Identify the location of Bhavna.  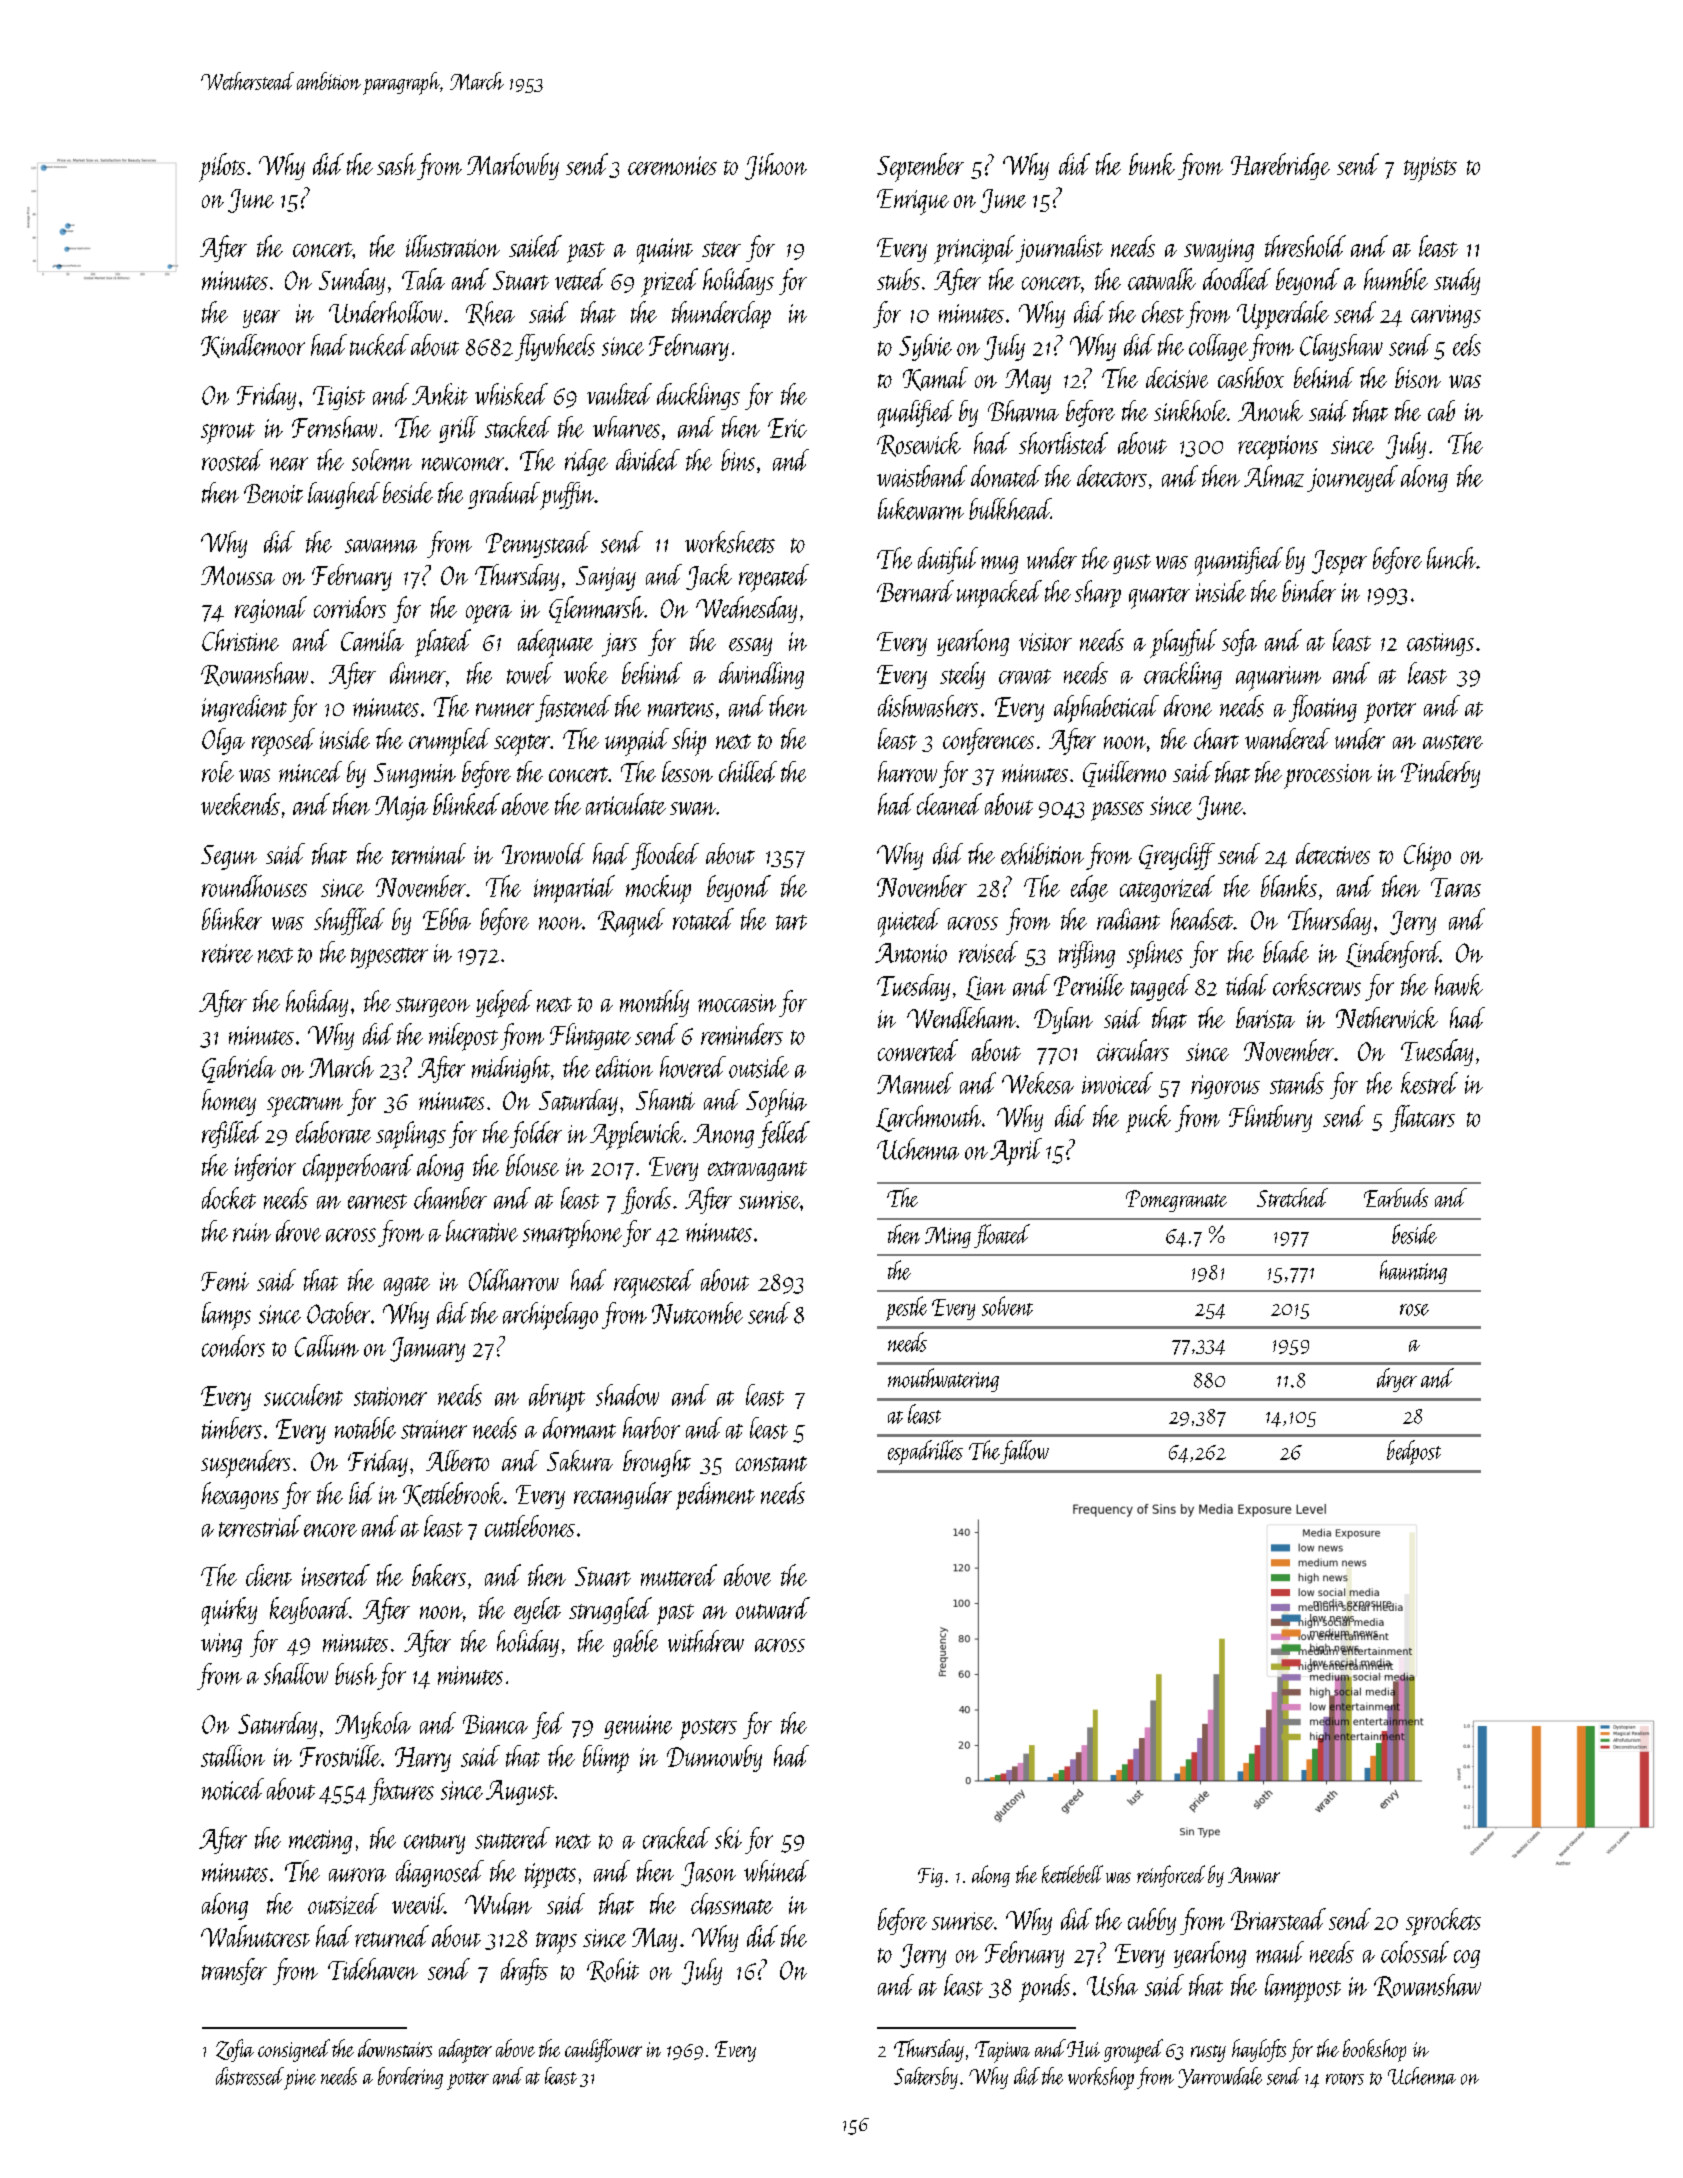
(1023, 411).
